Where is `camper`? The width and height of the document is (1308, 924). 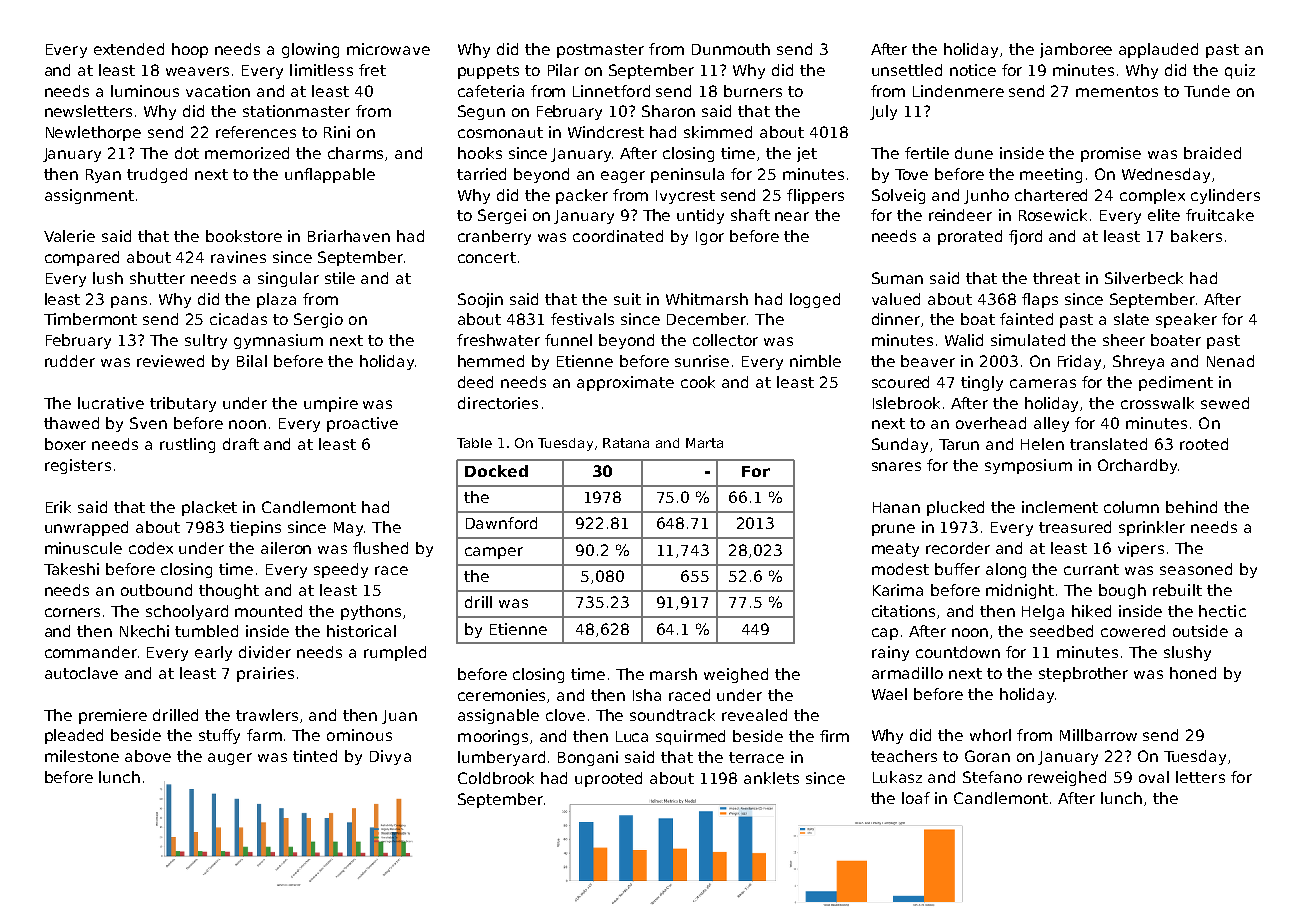 camper is located at coordinates (494, 553).
